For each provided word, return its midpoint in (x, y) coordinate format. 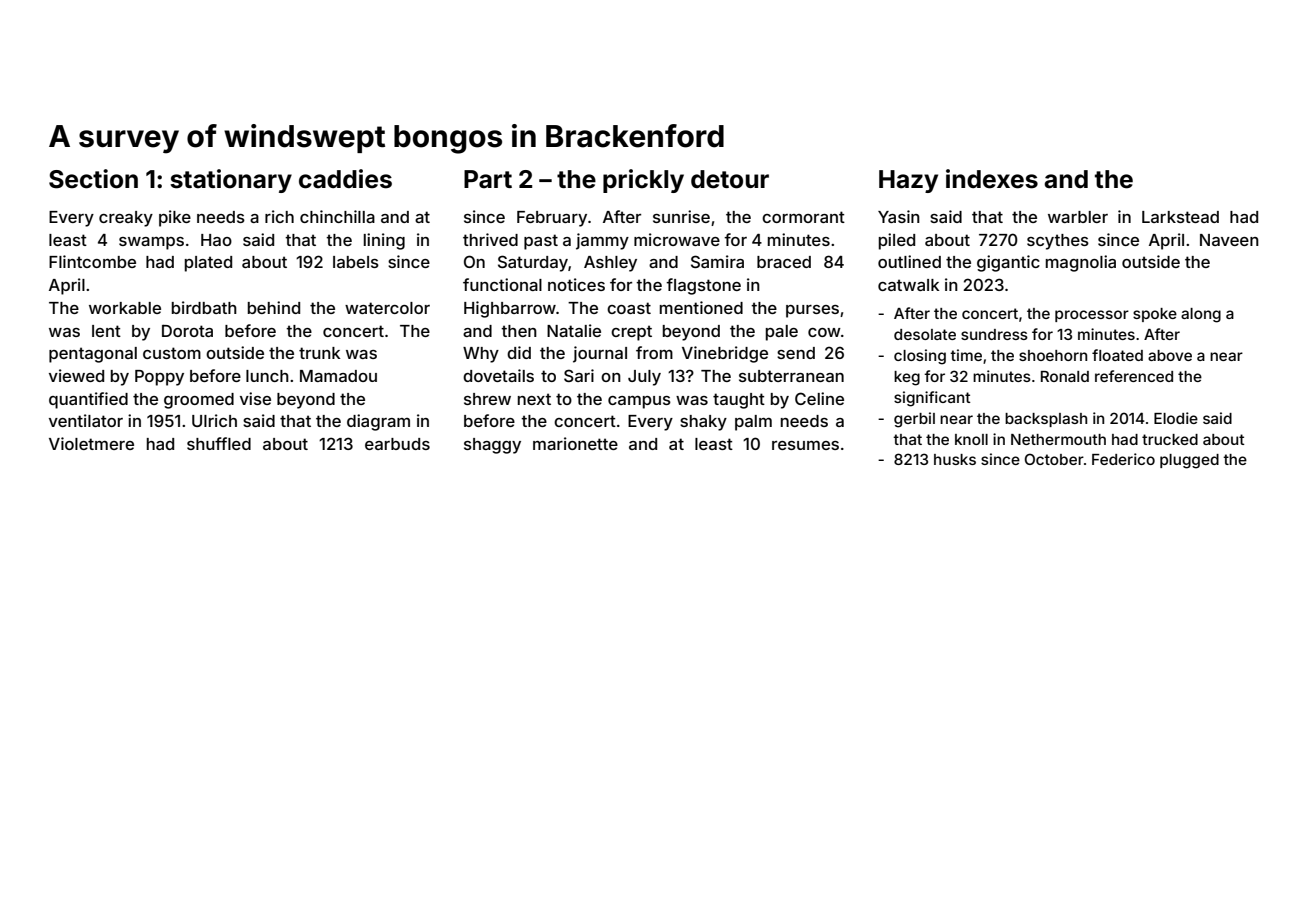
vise (255, 398)
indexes (992, 179)
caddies (345, 179)
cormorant (803, 217)
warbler (1078, 217)
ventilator (86, 420)
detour (730, 179)
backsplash (1046, 420)
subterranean (791, 376)
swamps (151, 243)
